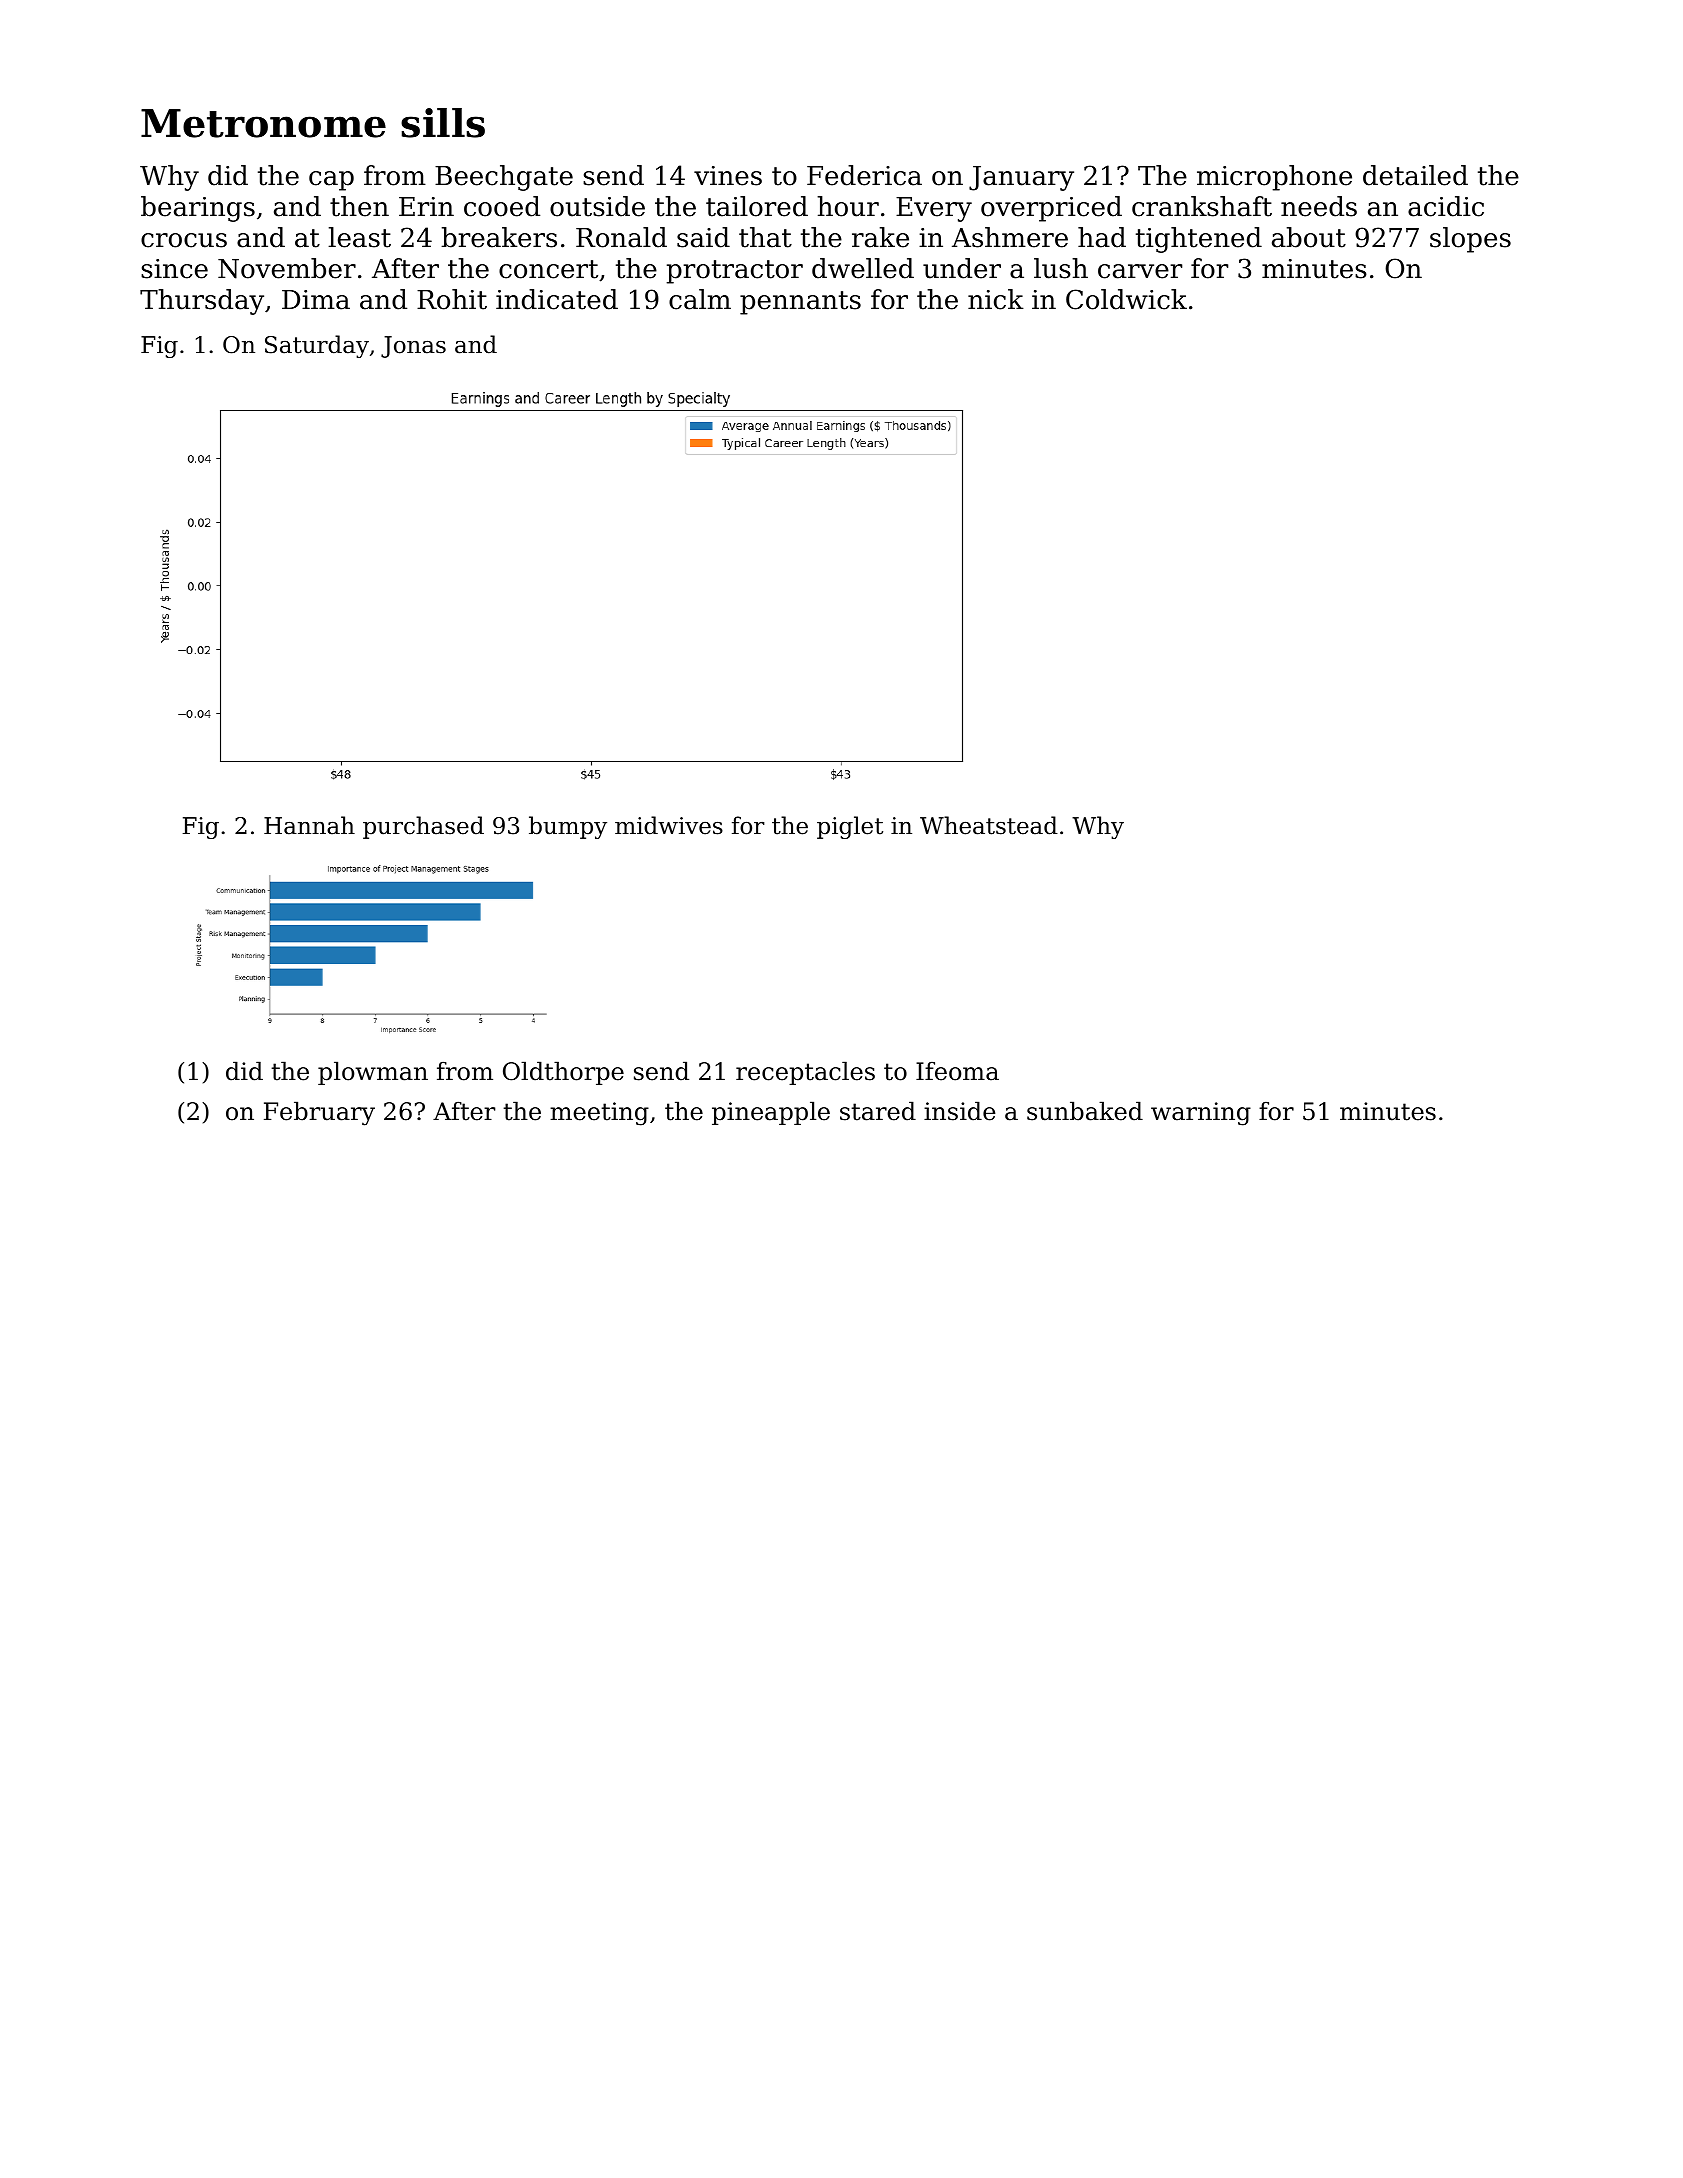  Describe the element at coordinates (1126, 299) in the screenshot. I see `Coldwick` at that location.
